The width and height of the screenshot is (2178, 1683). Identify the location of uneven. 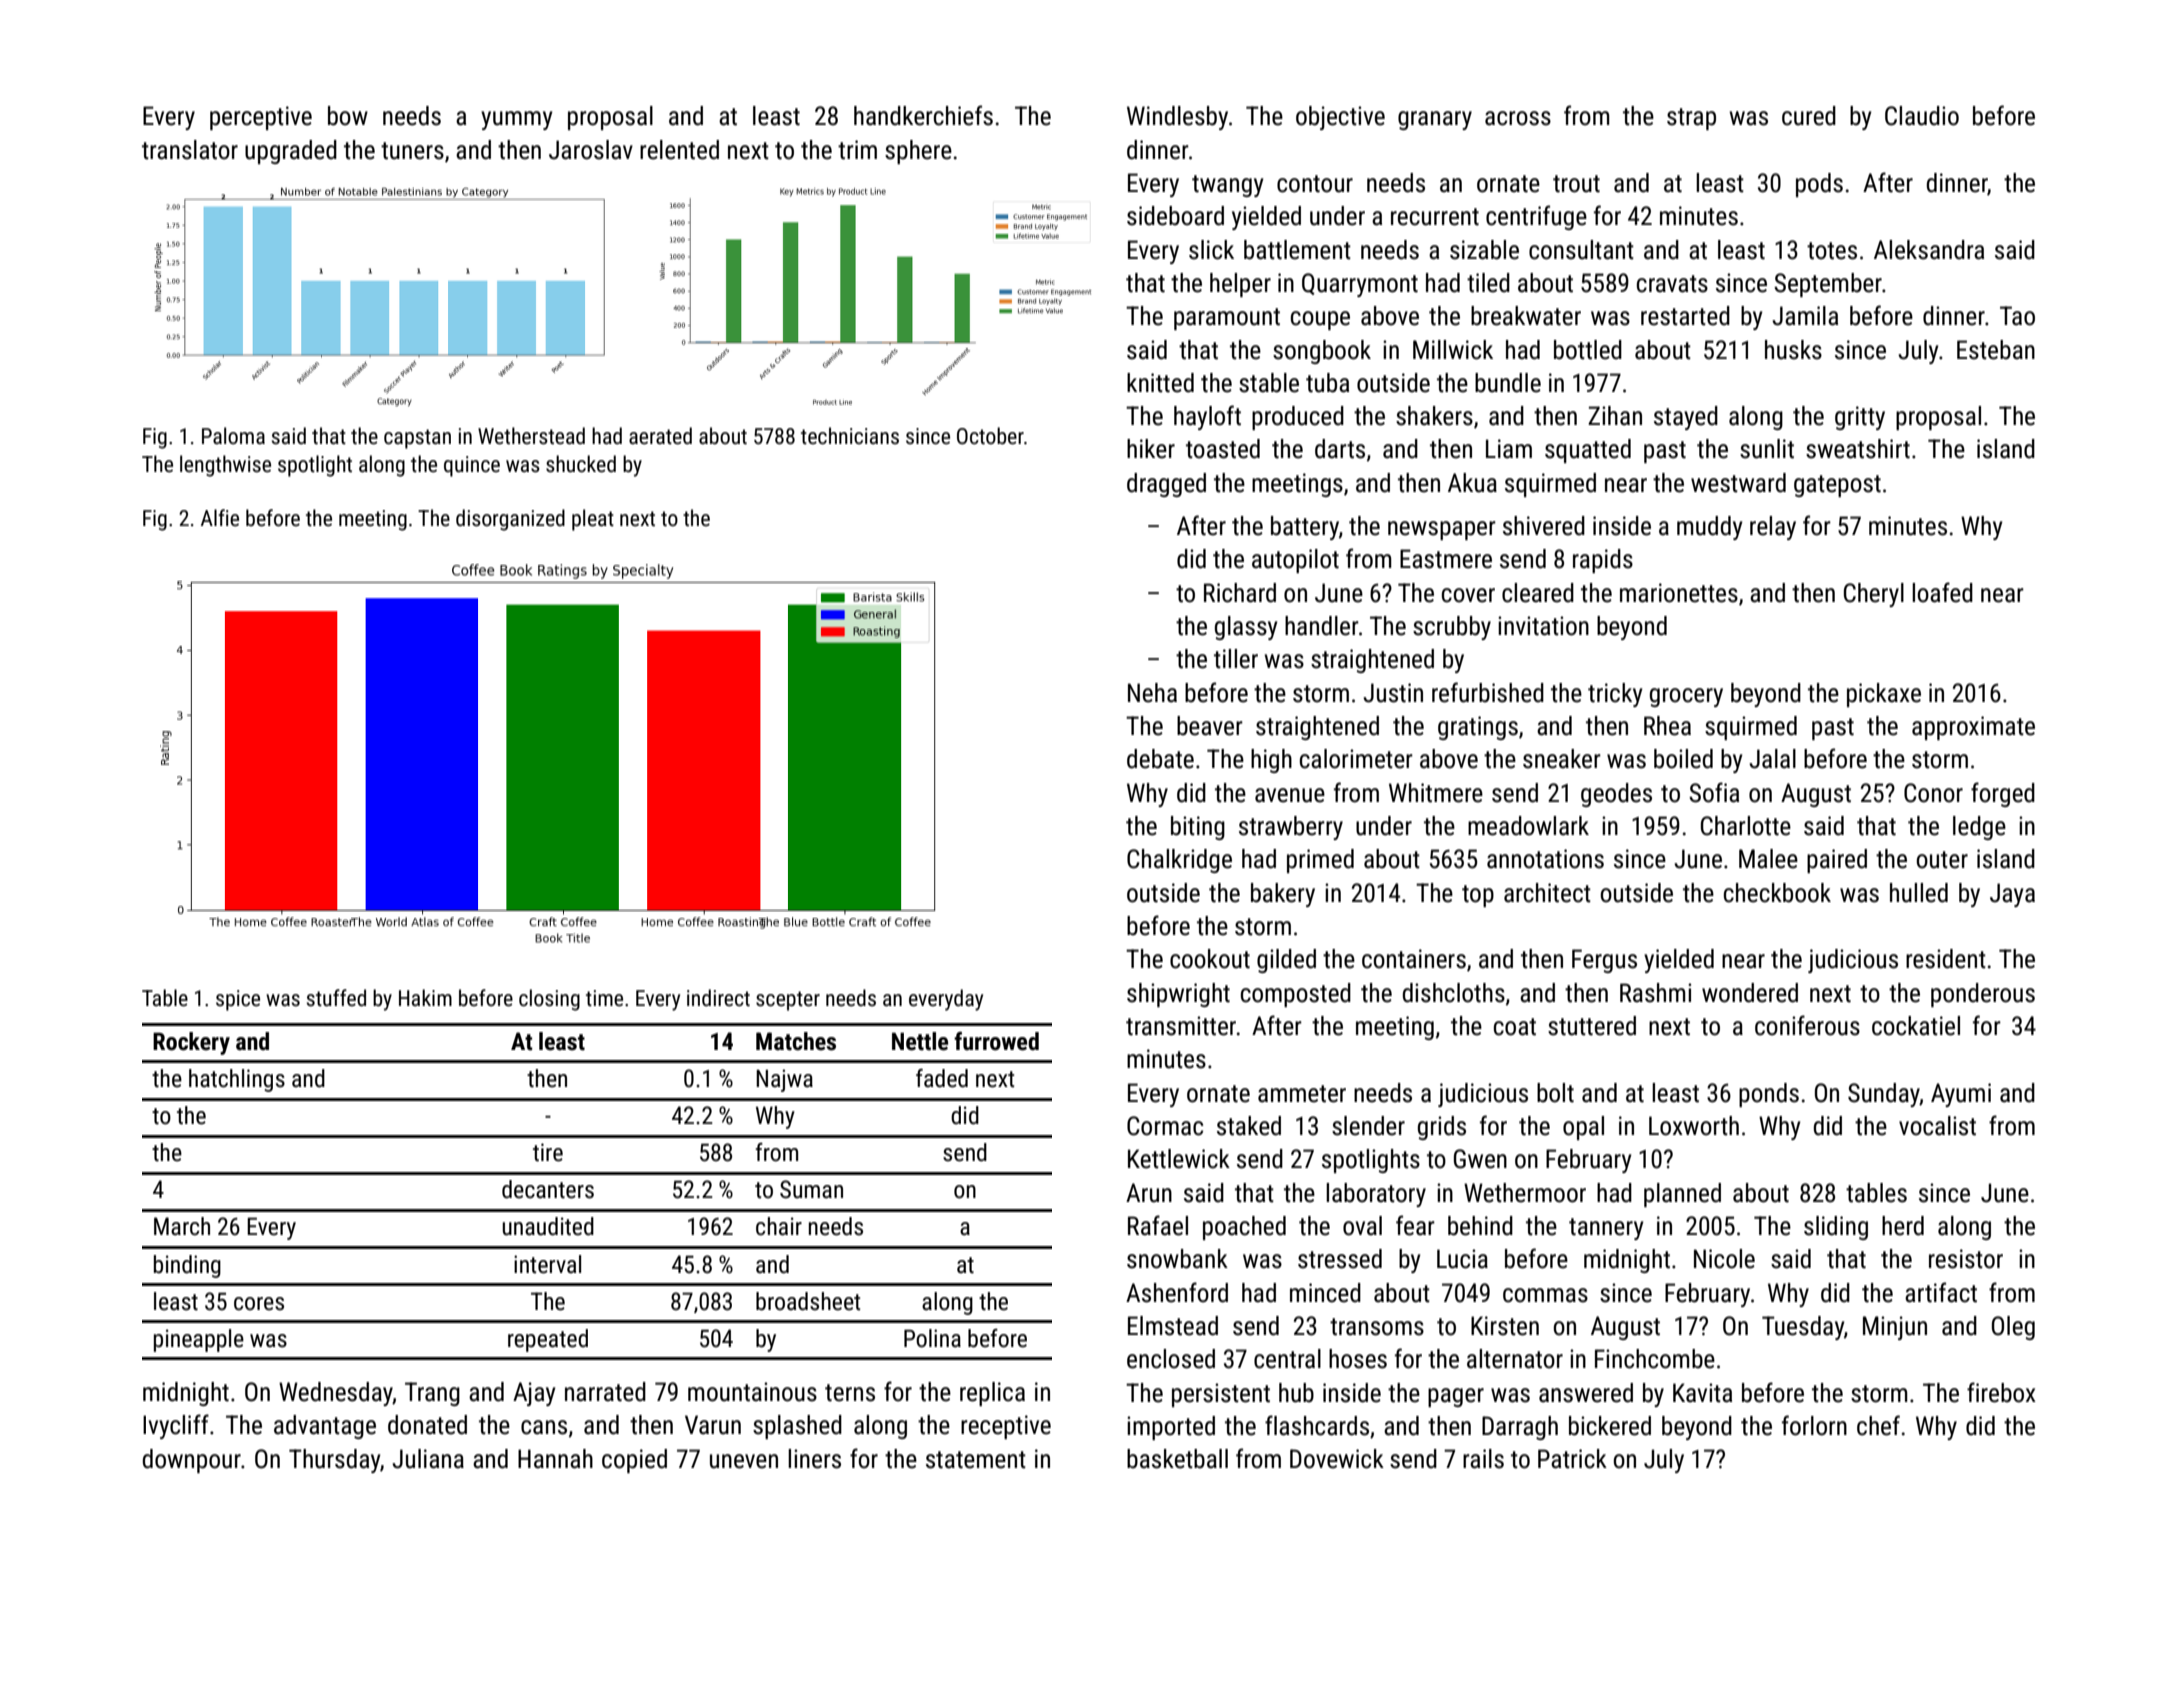
(744, 1461).
